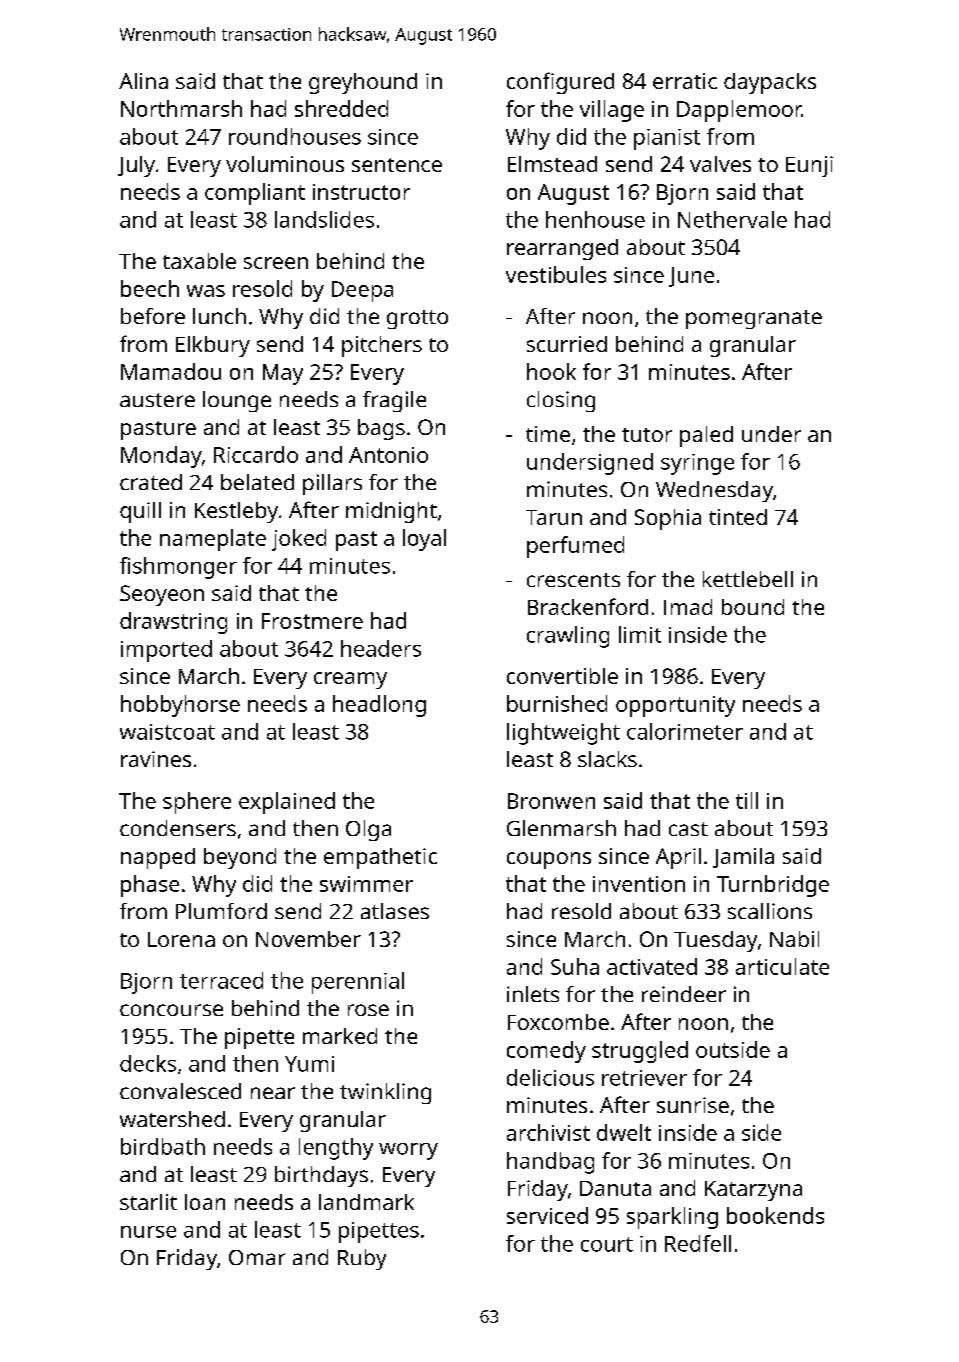 The width and height of the page is (959, 1362). What do you see at coordinates (417, 319) in the page?
I see `grotto` at bounding box center [417, 319].
